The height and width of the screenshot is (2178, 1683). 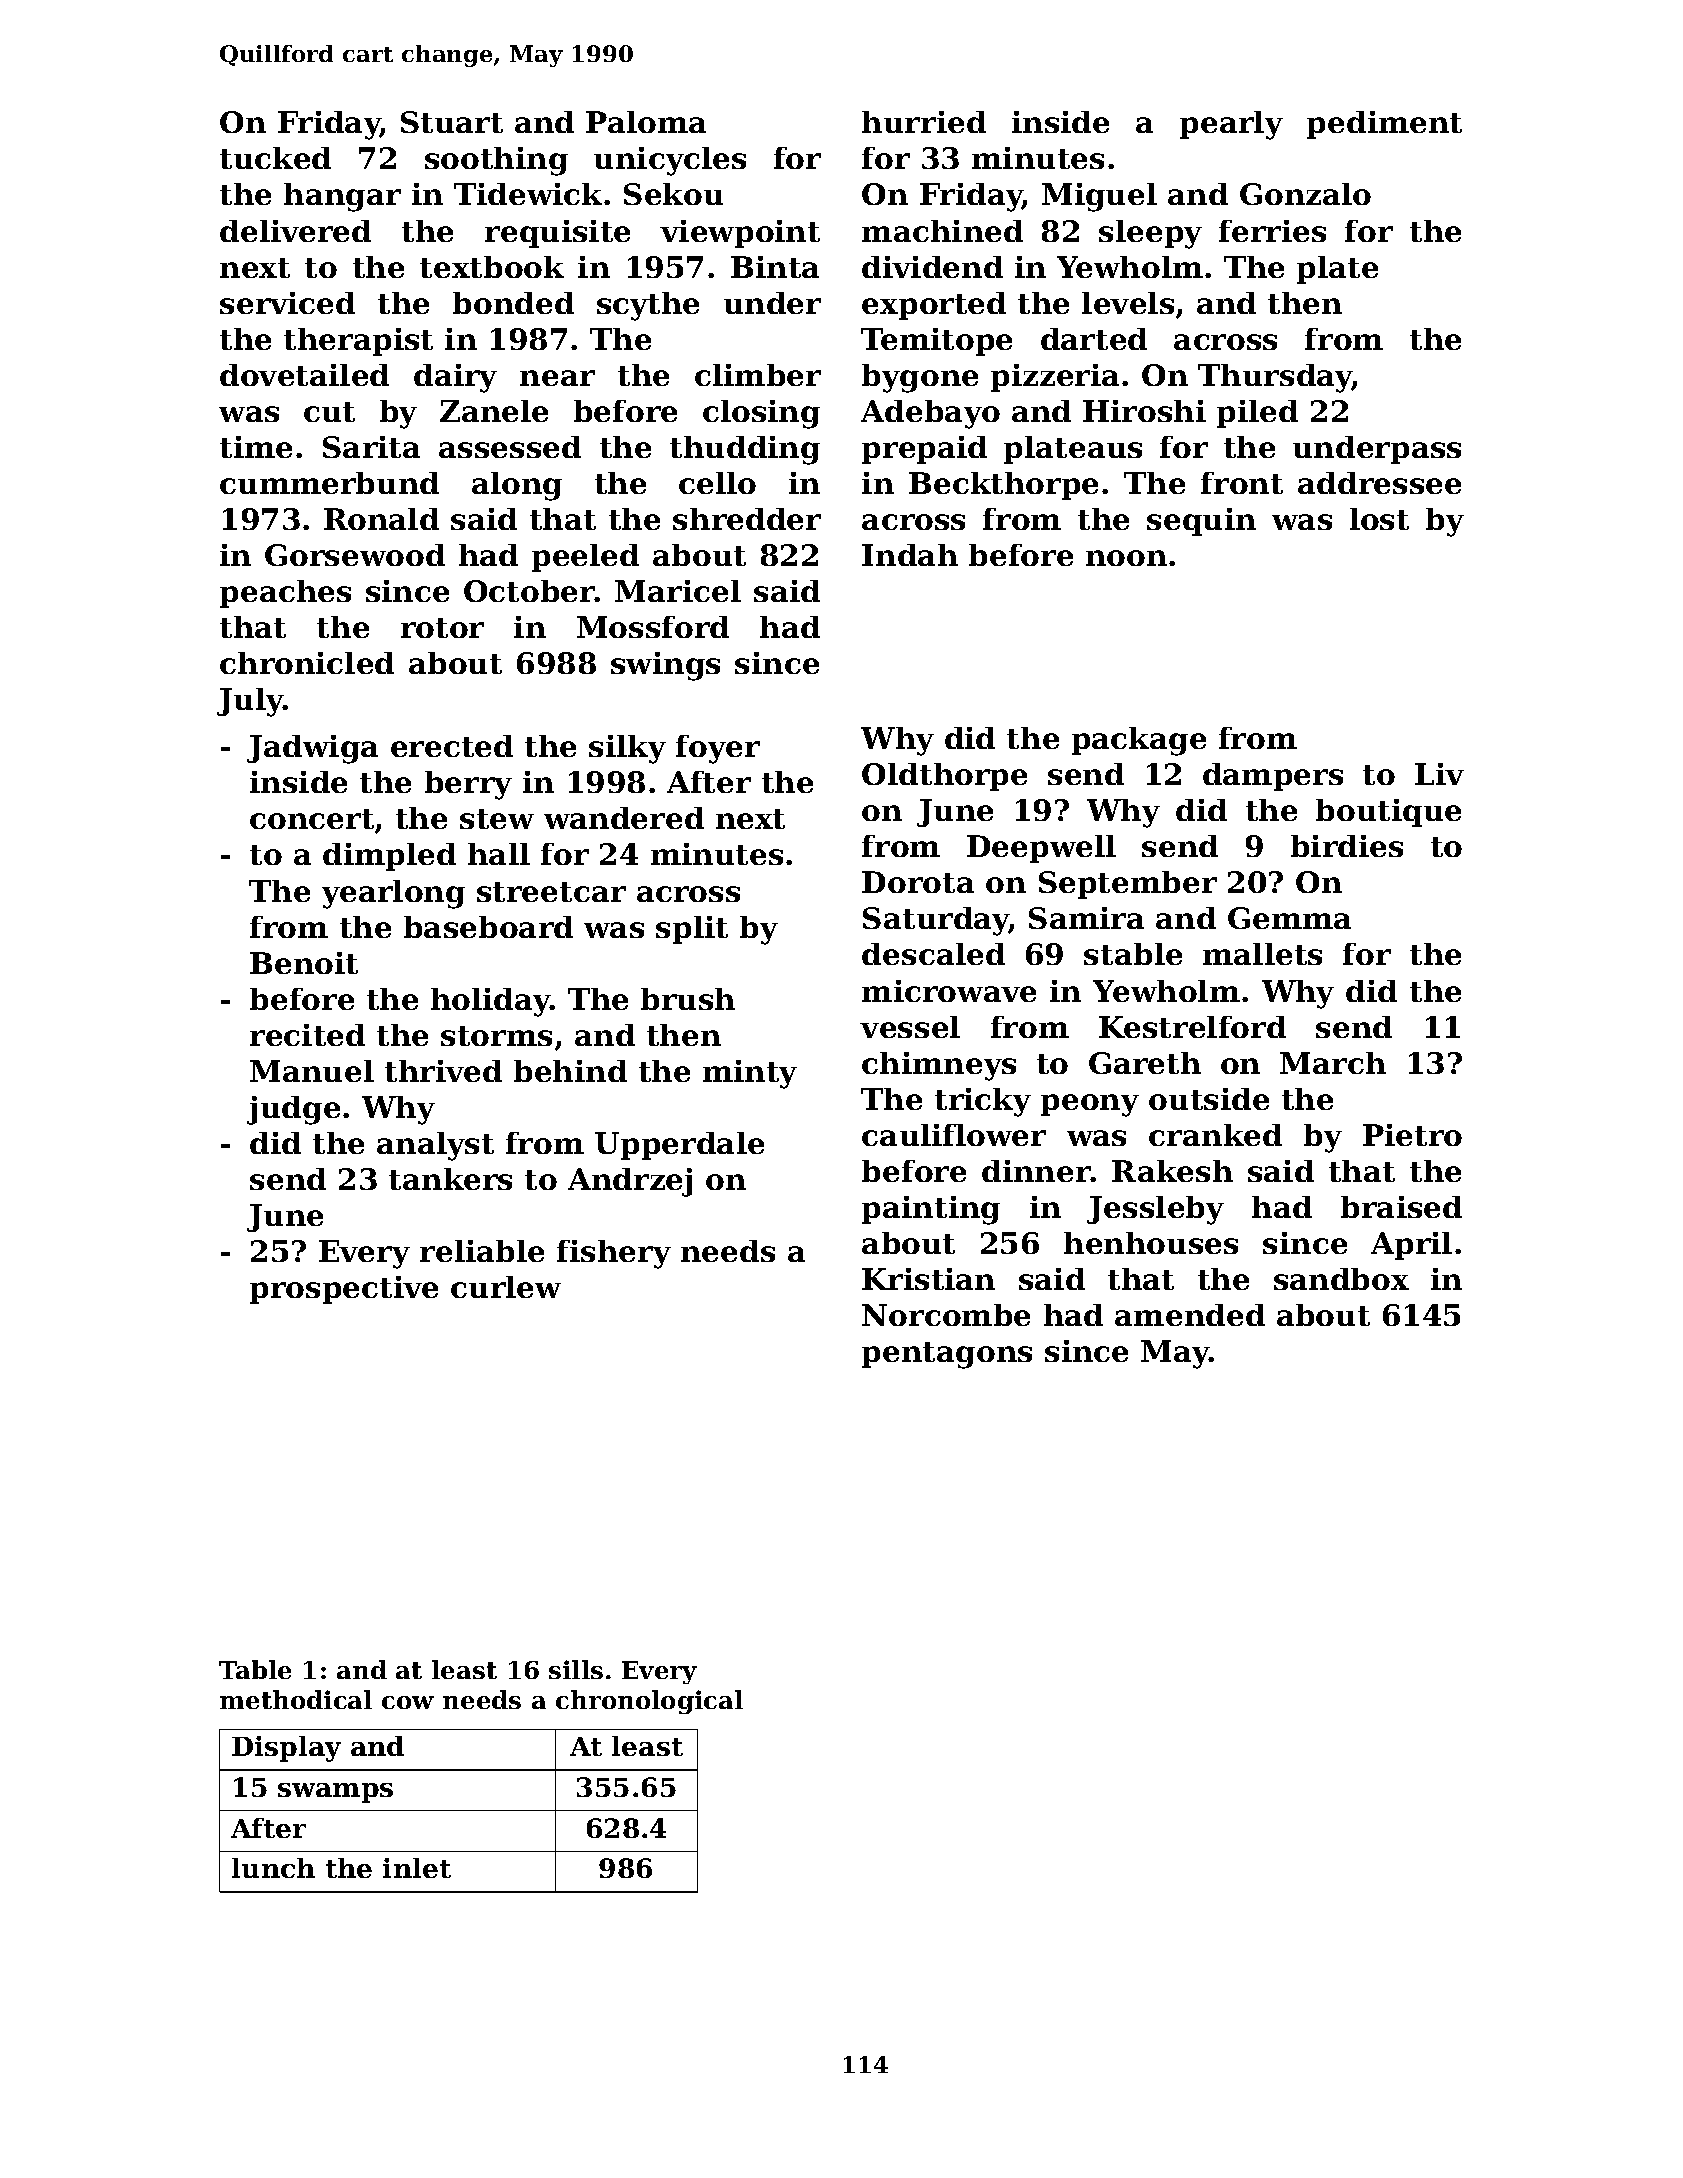 What do you see at coordinates (492, 267) in the screenshot?
I see `textbook` at bounding box center [492, 267].
